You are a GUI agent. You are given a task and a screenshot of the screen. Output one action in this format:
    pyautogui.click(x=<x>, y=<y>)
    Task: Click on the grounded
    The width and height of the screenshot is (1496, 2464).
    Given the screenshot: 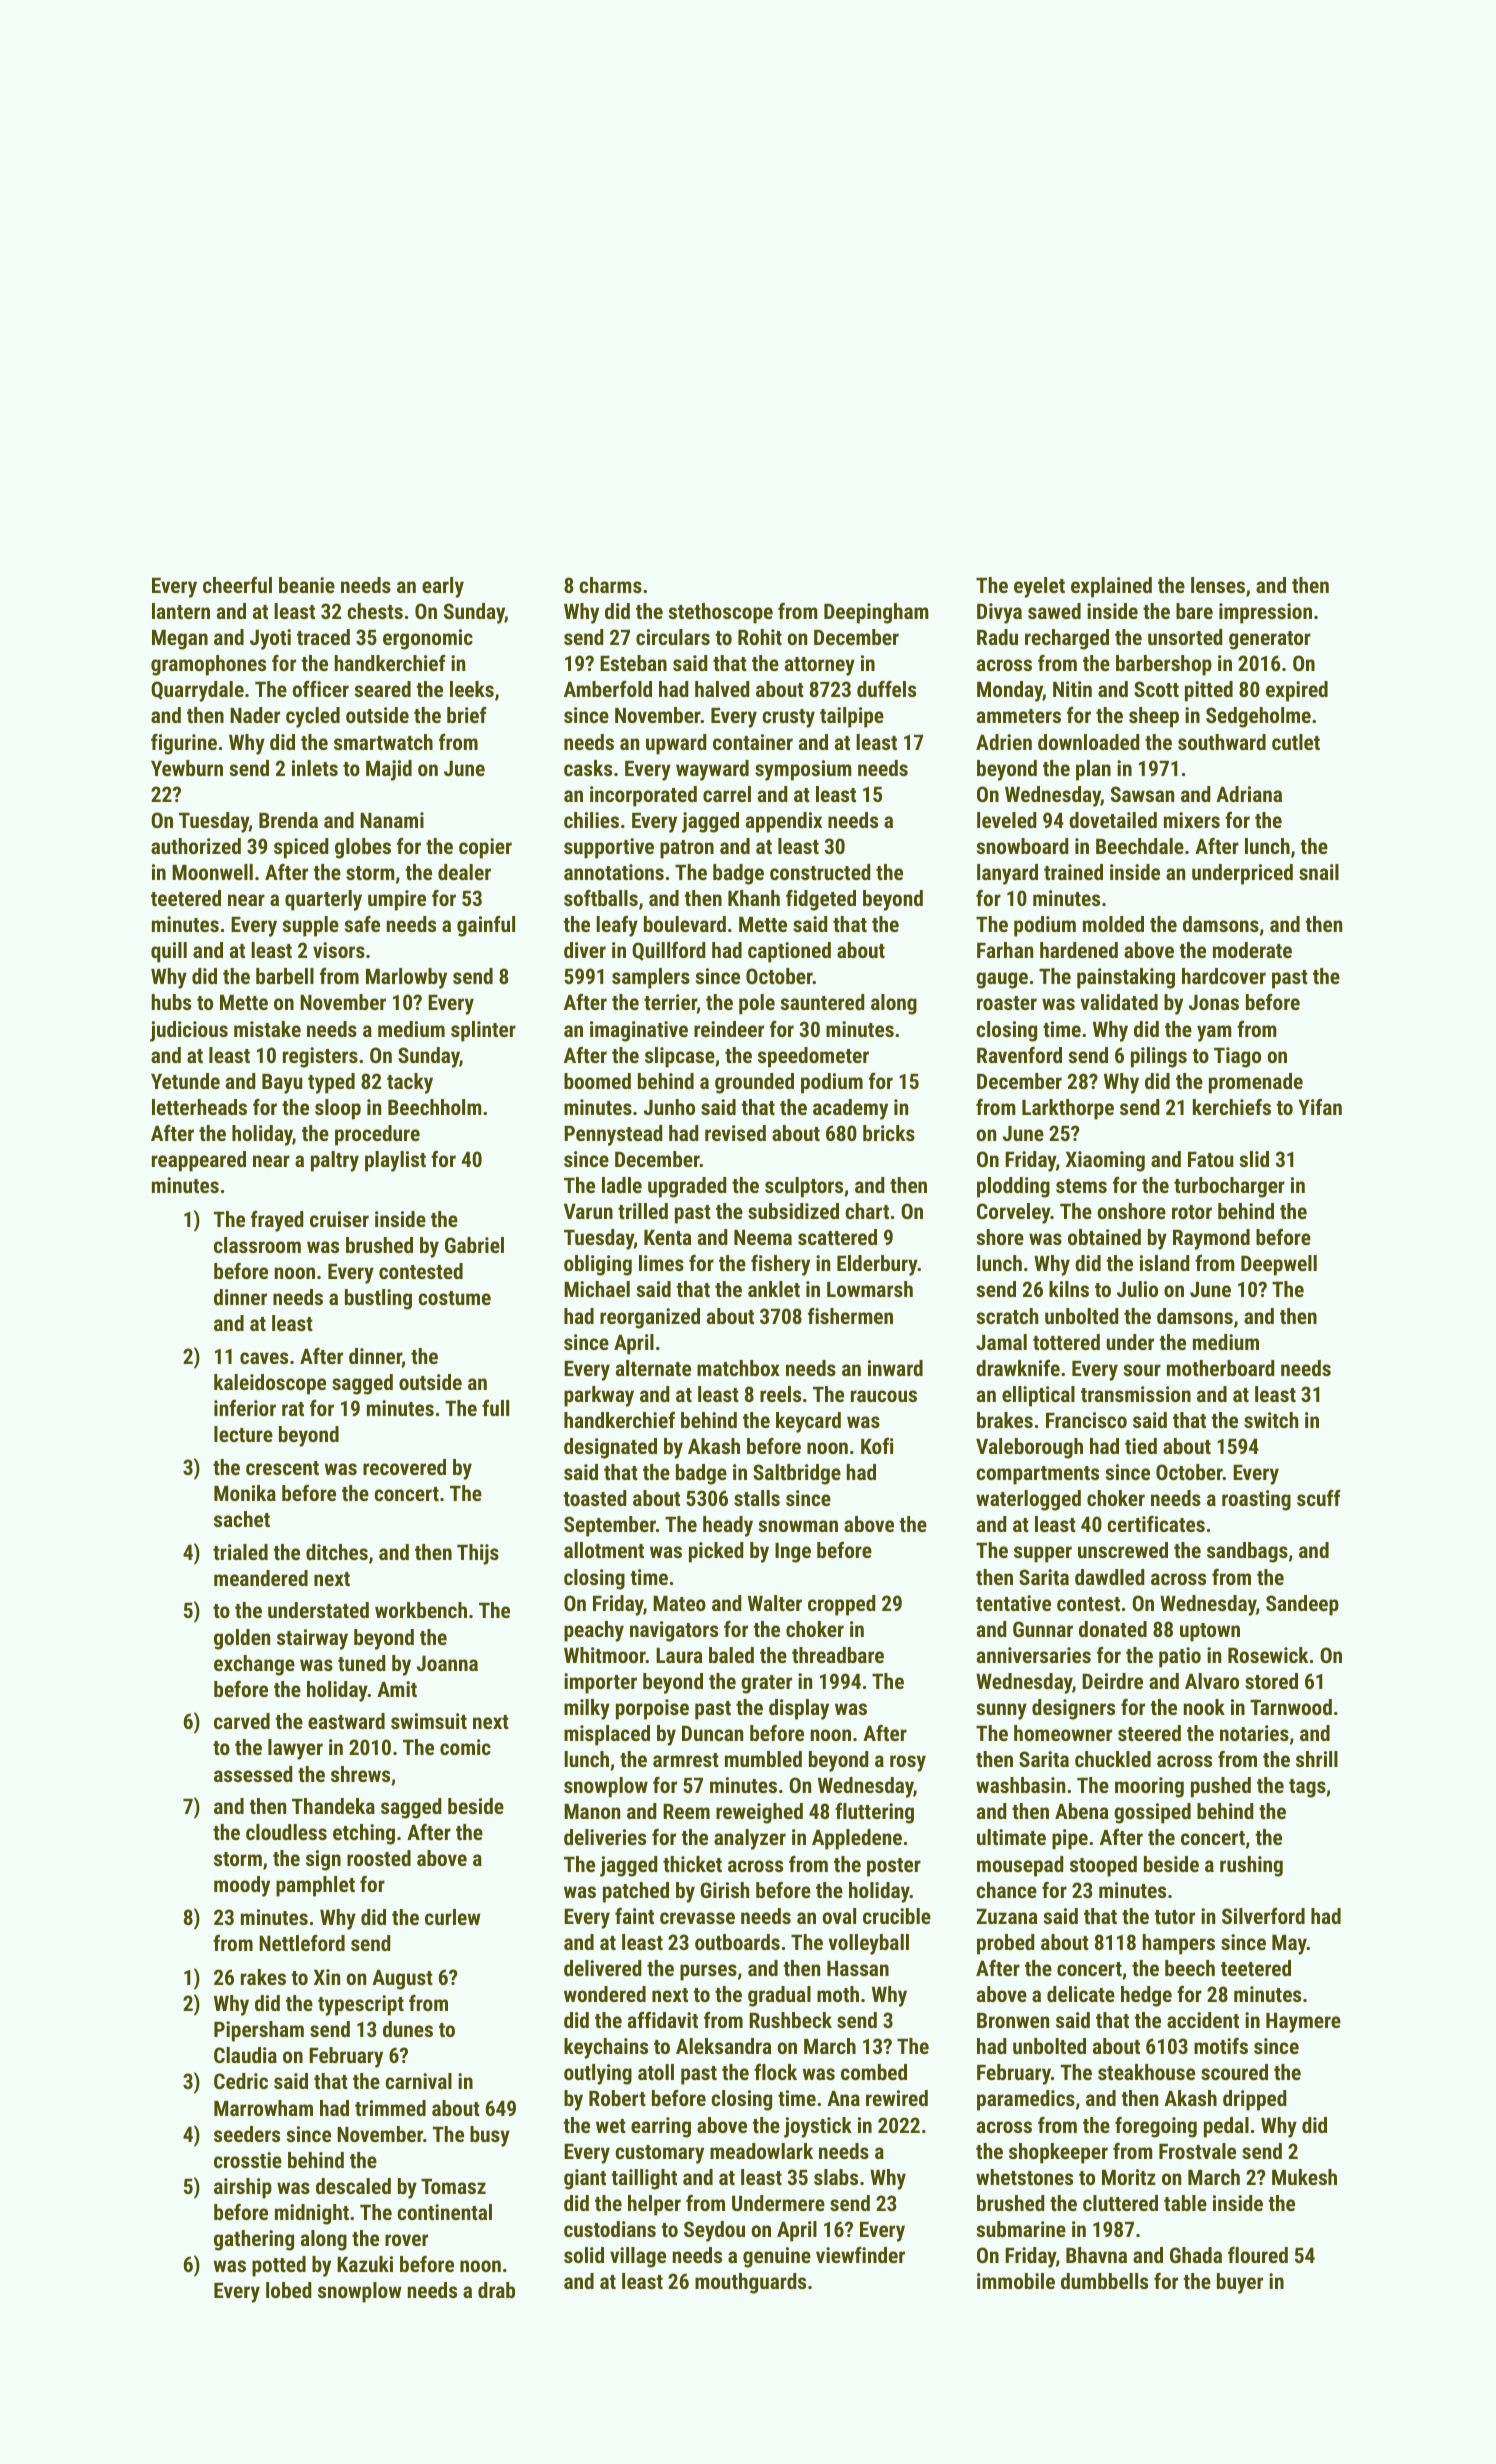 What is the action you would take?
    pyautogui.click(x=754, y=1083)
